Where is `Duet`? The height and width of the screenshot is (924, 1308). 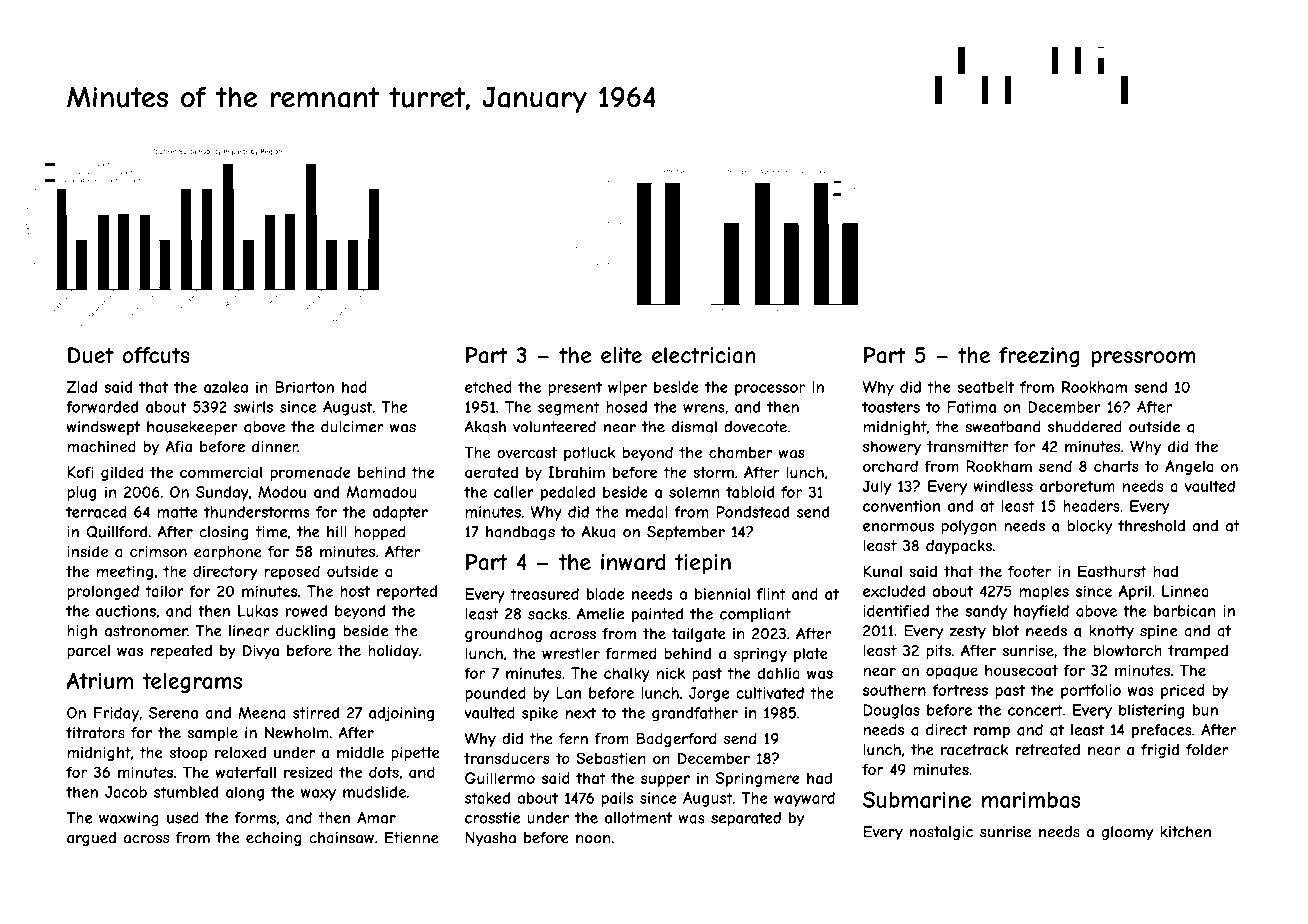 Duet is located at coordinates (91, 355).
